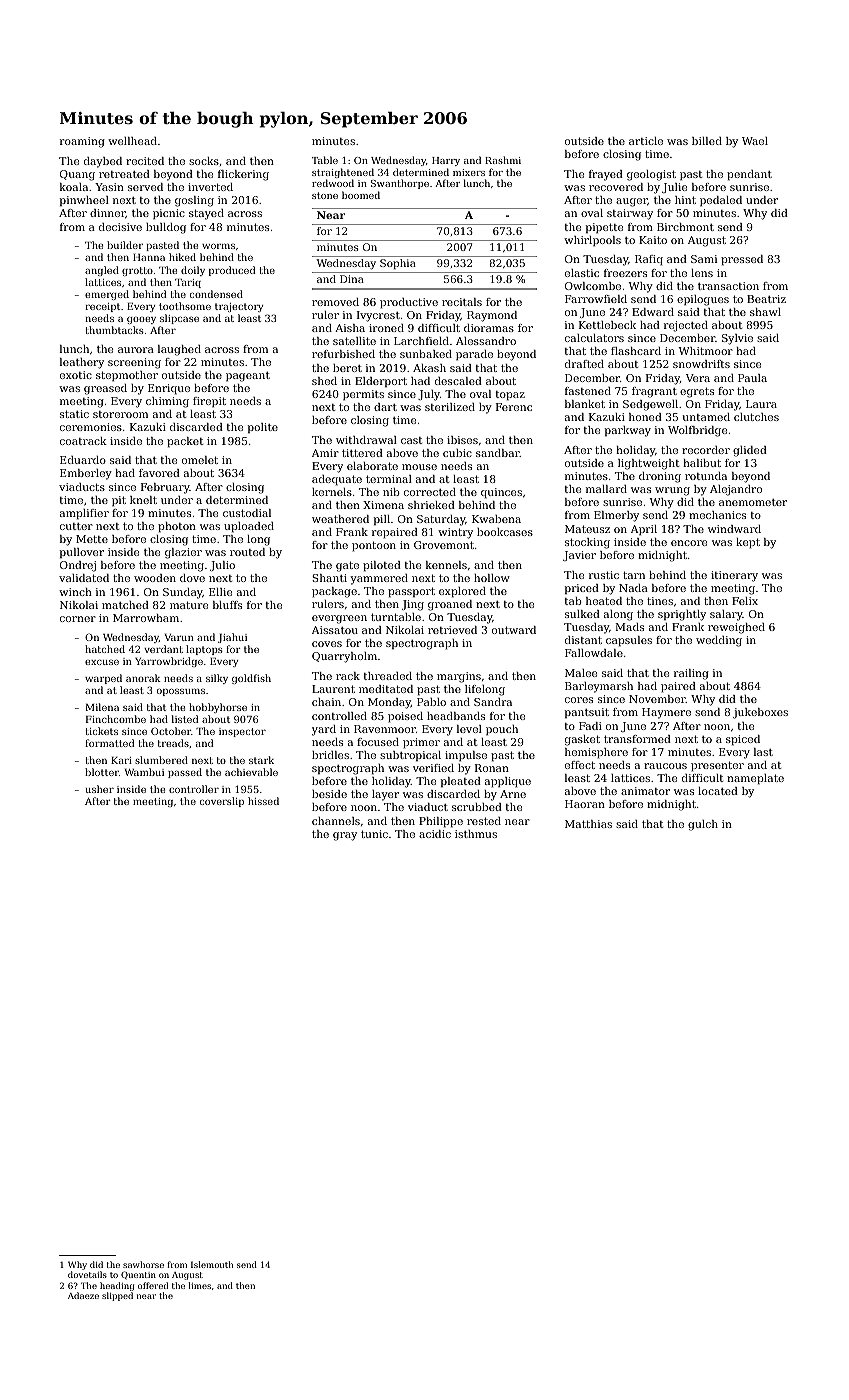 This screenshot has height=1400, width=849. I want to click on socks, so click(204, 161).
